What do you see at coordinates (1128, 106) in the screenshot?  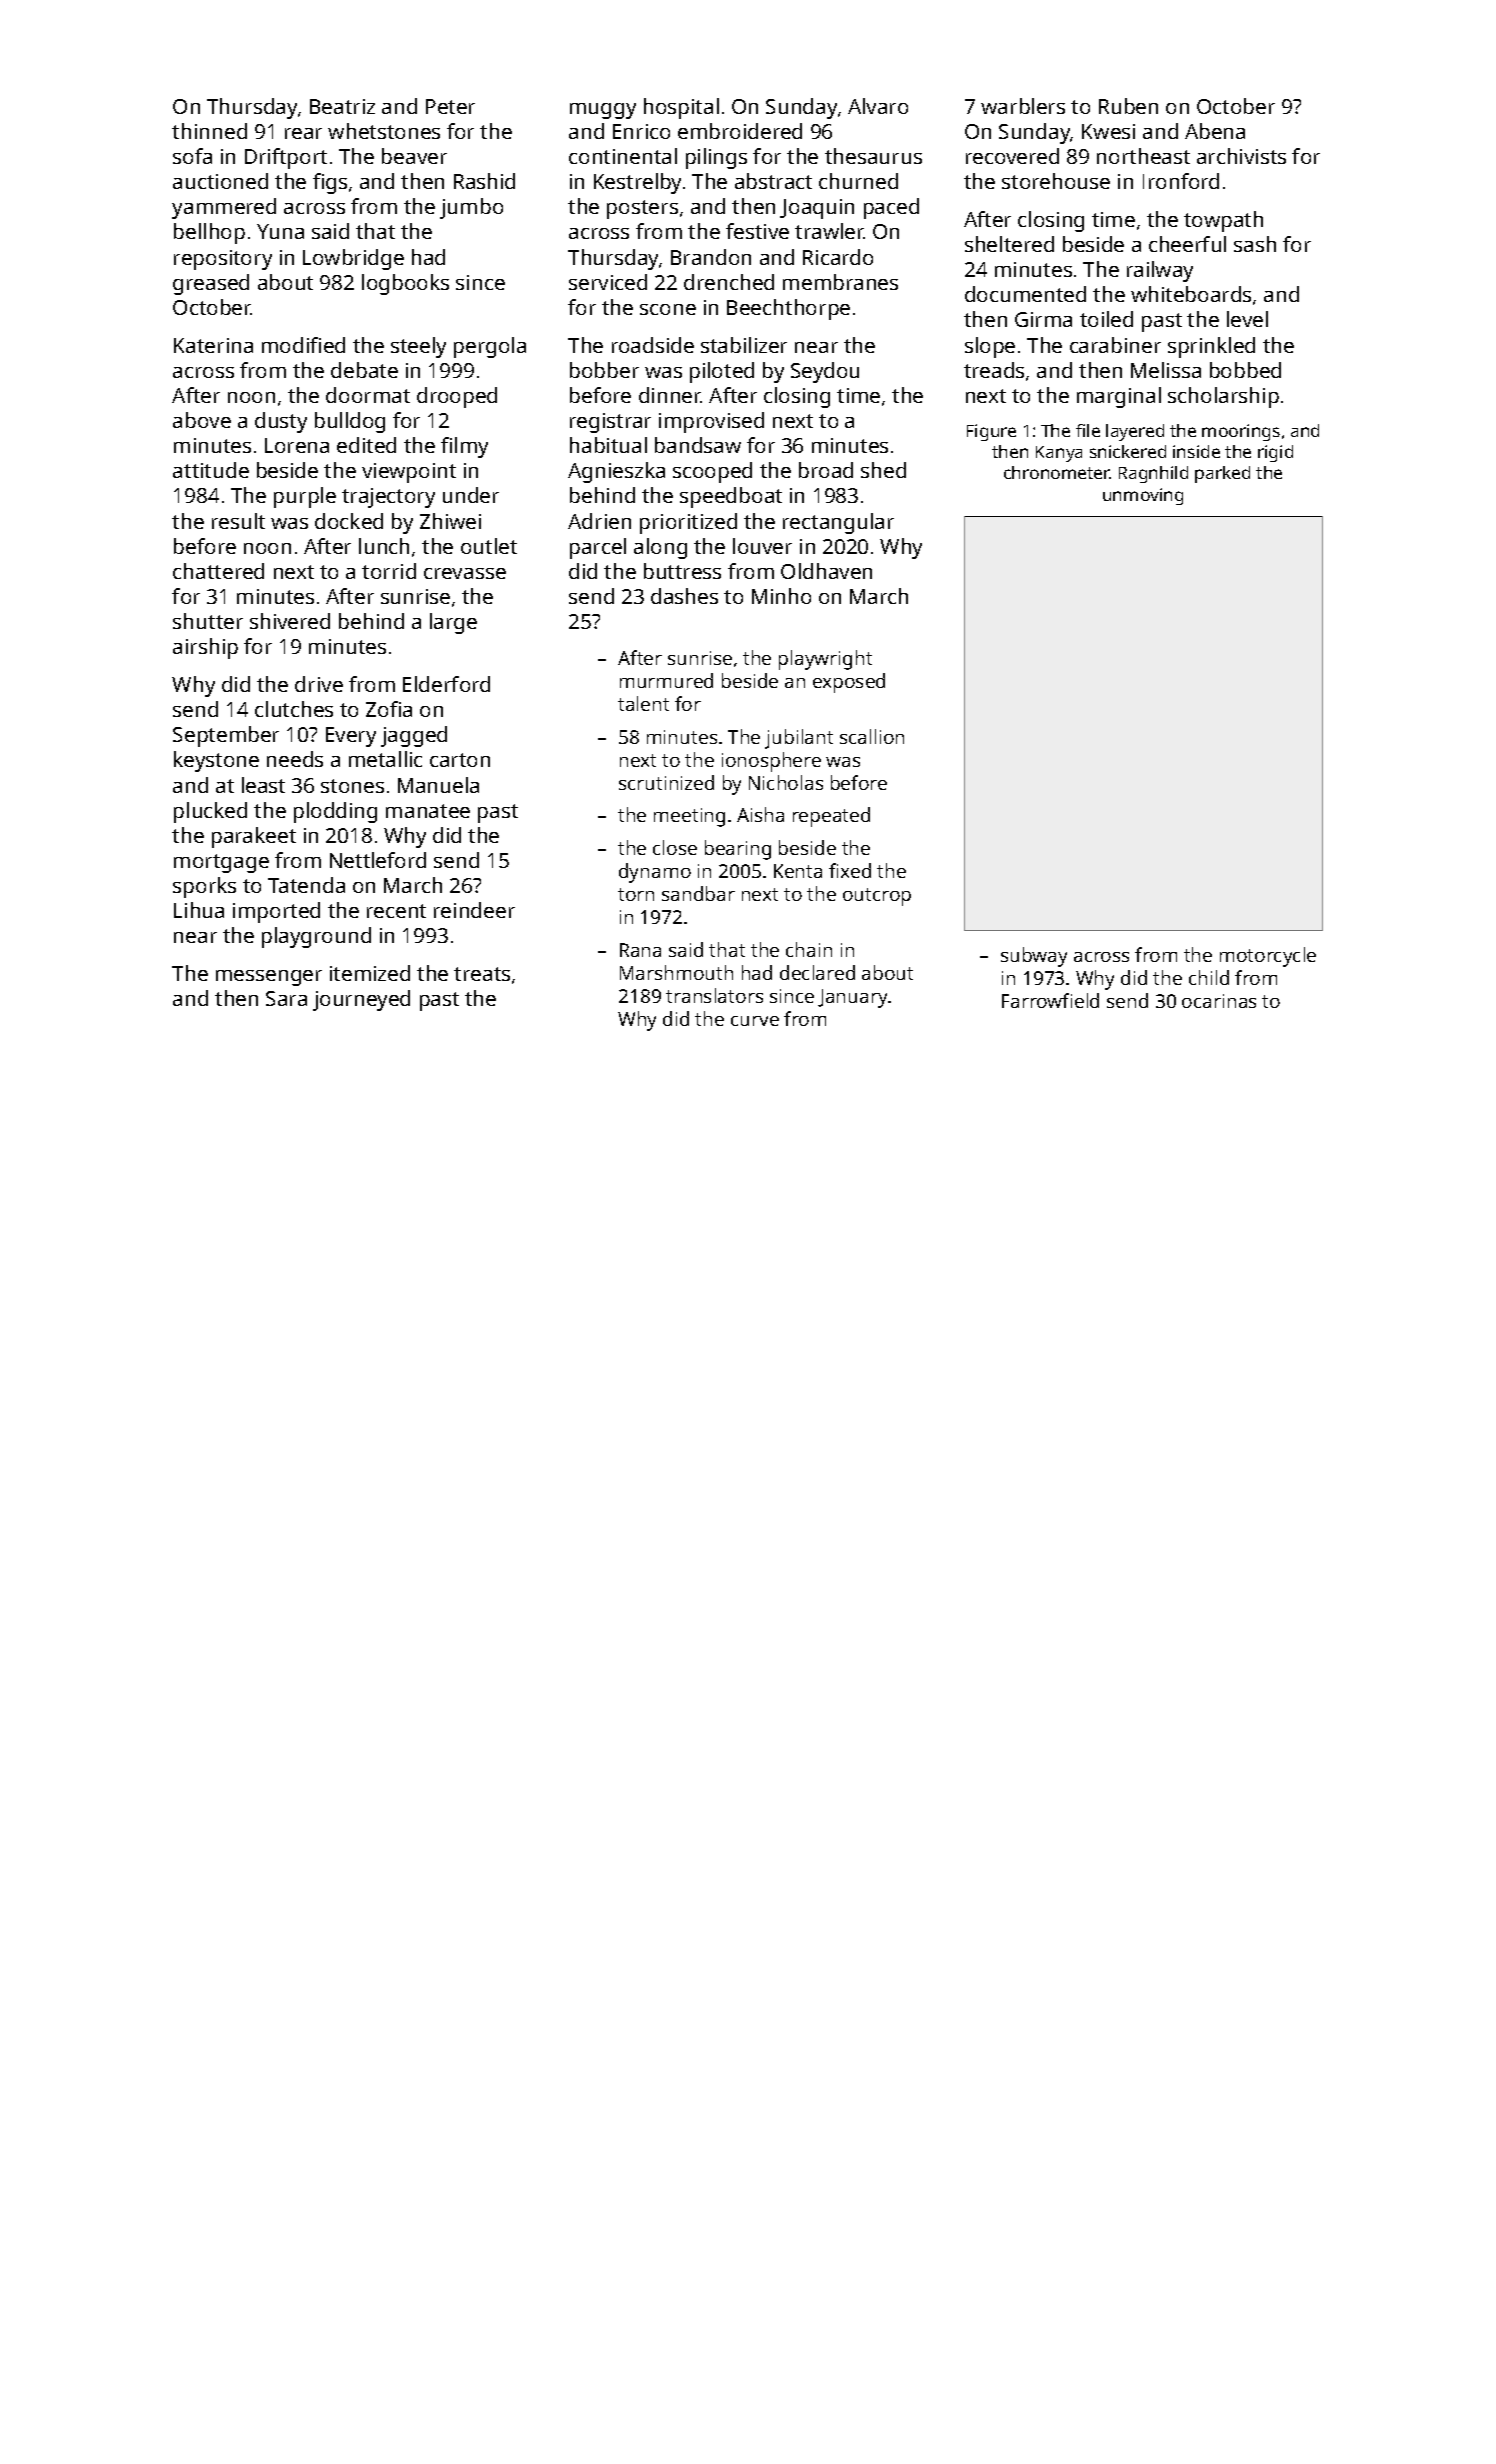 I see `Ruben` at bounding box center [1128, 106].
